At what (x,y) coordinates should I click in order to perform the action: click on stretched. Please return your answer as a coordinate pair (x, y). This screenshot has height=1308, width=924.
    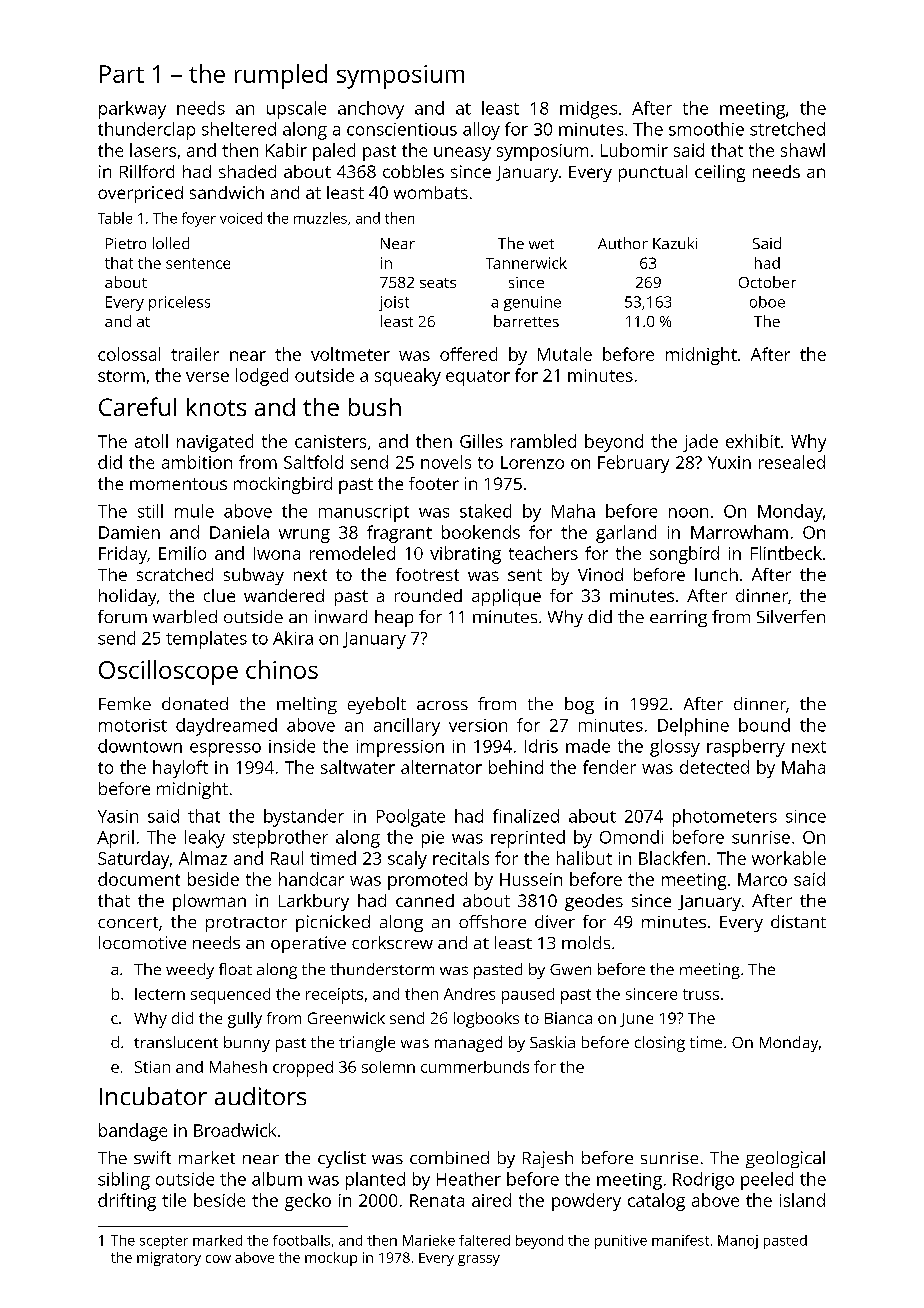
    Looking at the image, I should click on (787, 129).
